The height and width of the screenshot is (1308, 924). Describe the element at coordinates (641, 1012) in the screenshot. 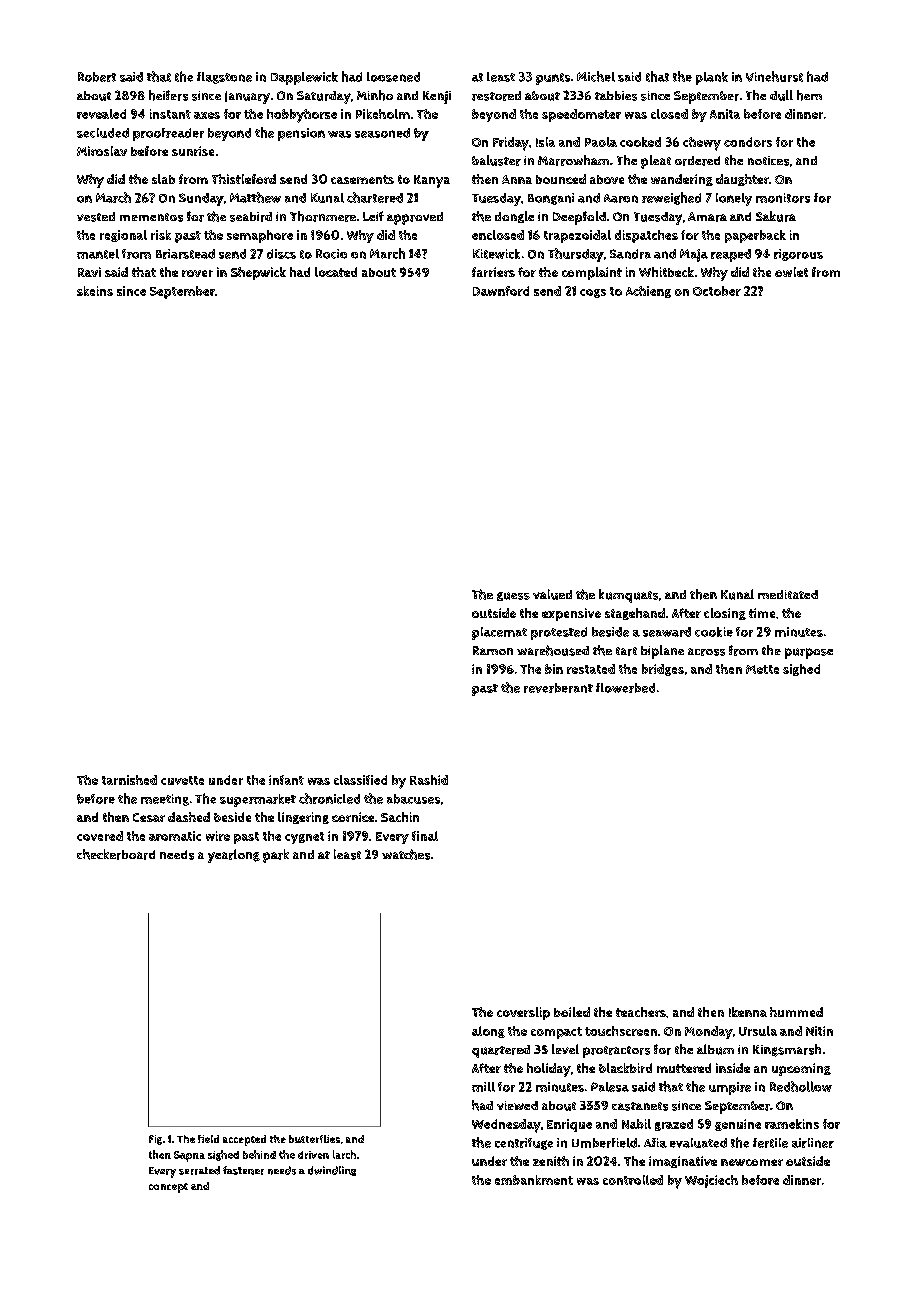

I see `teachers` at that location.
